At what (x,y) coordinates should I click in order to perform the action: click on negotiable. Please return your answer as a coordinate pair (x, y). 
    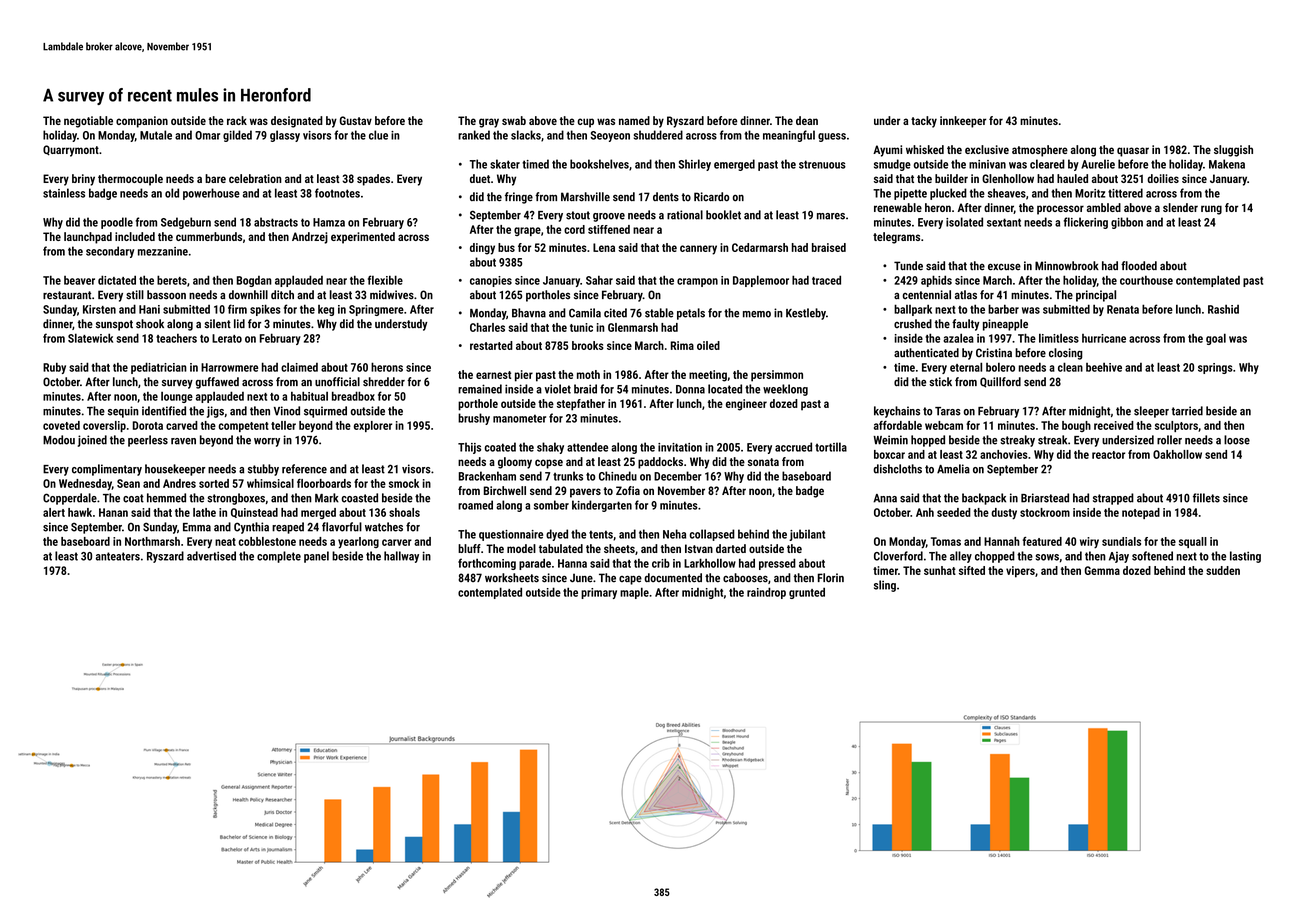
    Looking at the image, I should click on (88, 122).
